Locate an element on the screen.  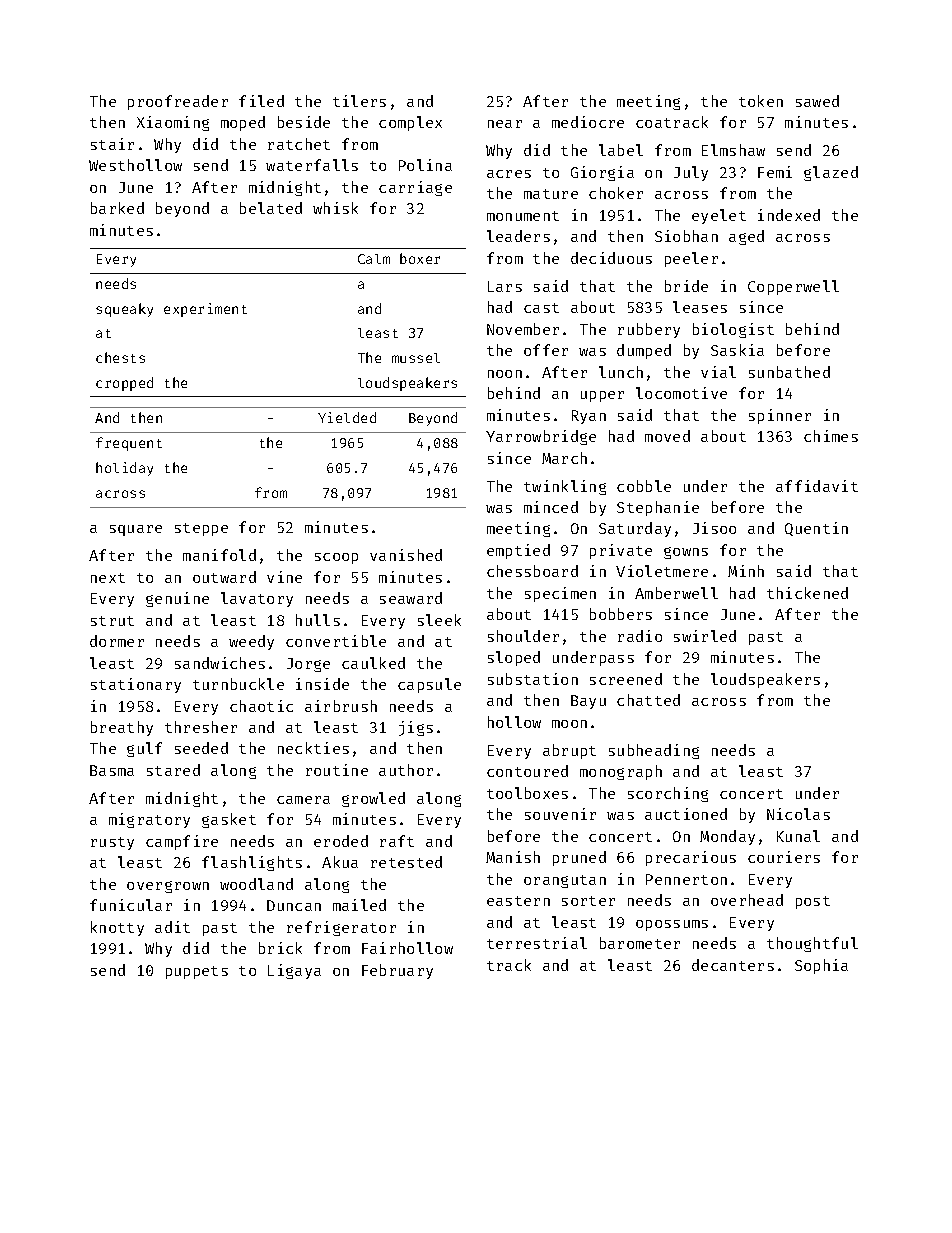
contoured is located at coordinates (527, 771).
